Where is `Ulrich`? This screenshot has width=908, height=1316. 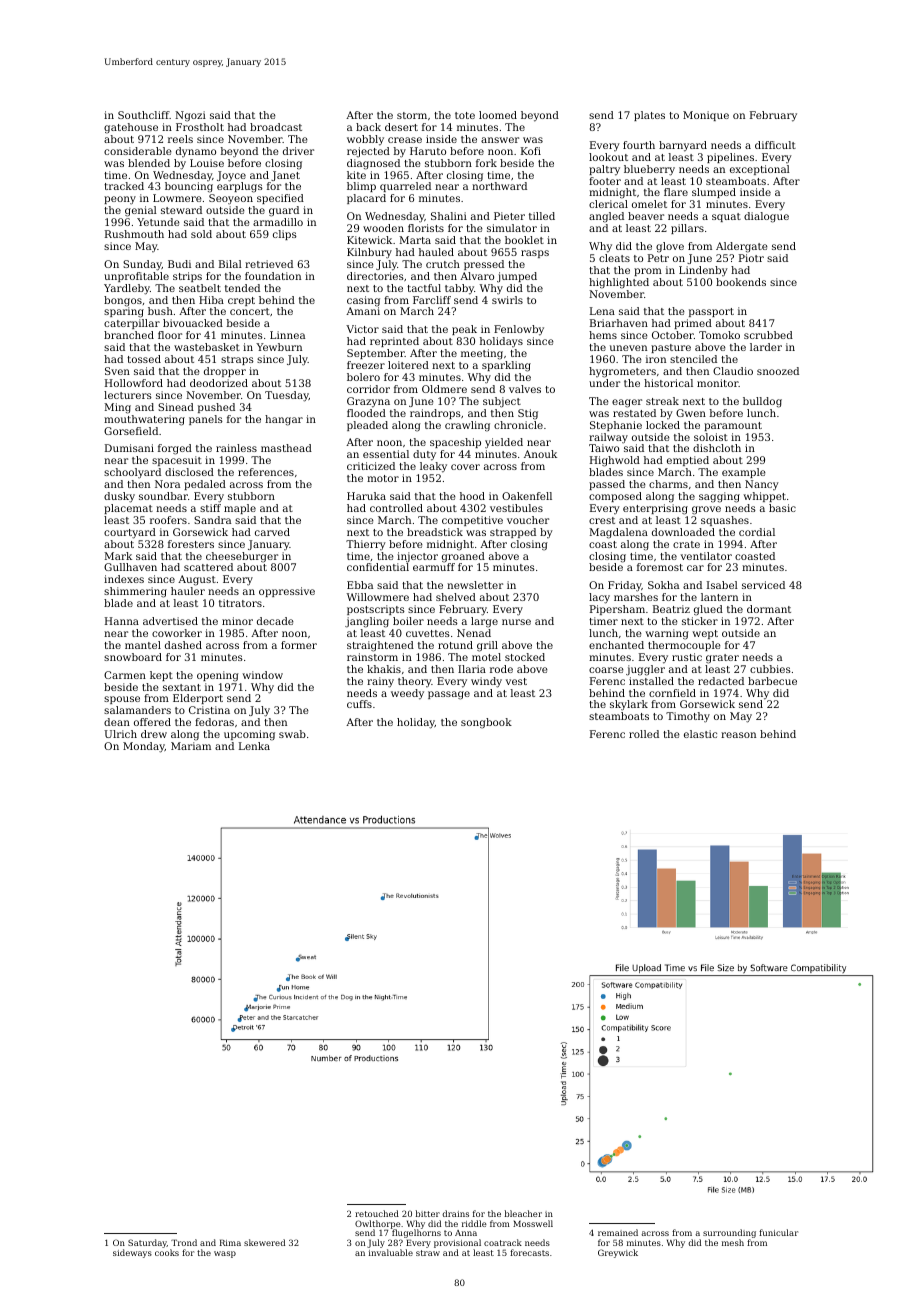 Ulrich is located at coordinates (120, 734).
